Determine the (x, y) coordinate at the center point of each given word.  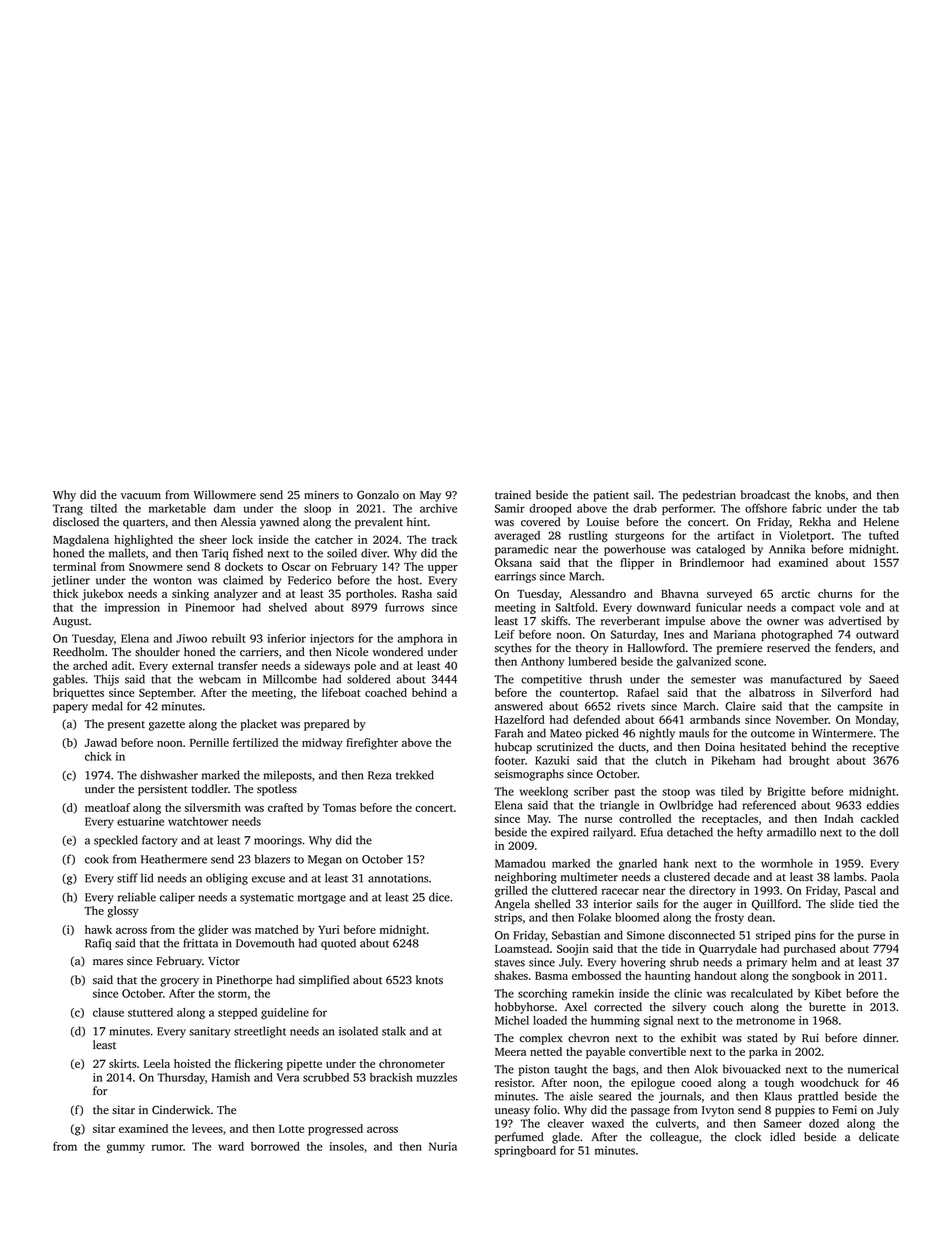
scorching (542, 994)
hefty (750, 833)
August (70, 622)
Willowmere (224, 495)
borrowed (275, 1146)
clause (108, 1012)
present (126, 726)
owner (783, 622)
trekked (415, 775)
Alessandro (598, 593)
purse (871, 937)
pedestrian (709, 496)
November (802, 719)
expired (570, 833)
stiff (127, 878)
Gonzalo (378, 495)
